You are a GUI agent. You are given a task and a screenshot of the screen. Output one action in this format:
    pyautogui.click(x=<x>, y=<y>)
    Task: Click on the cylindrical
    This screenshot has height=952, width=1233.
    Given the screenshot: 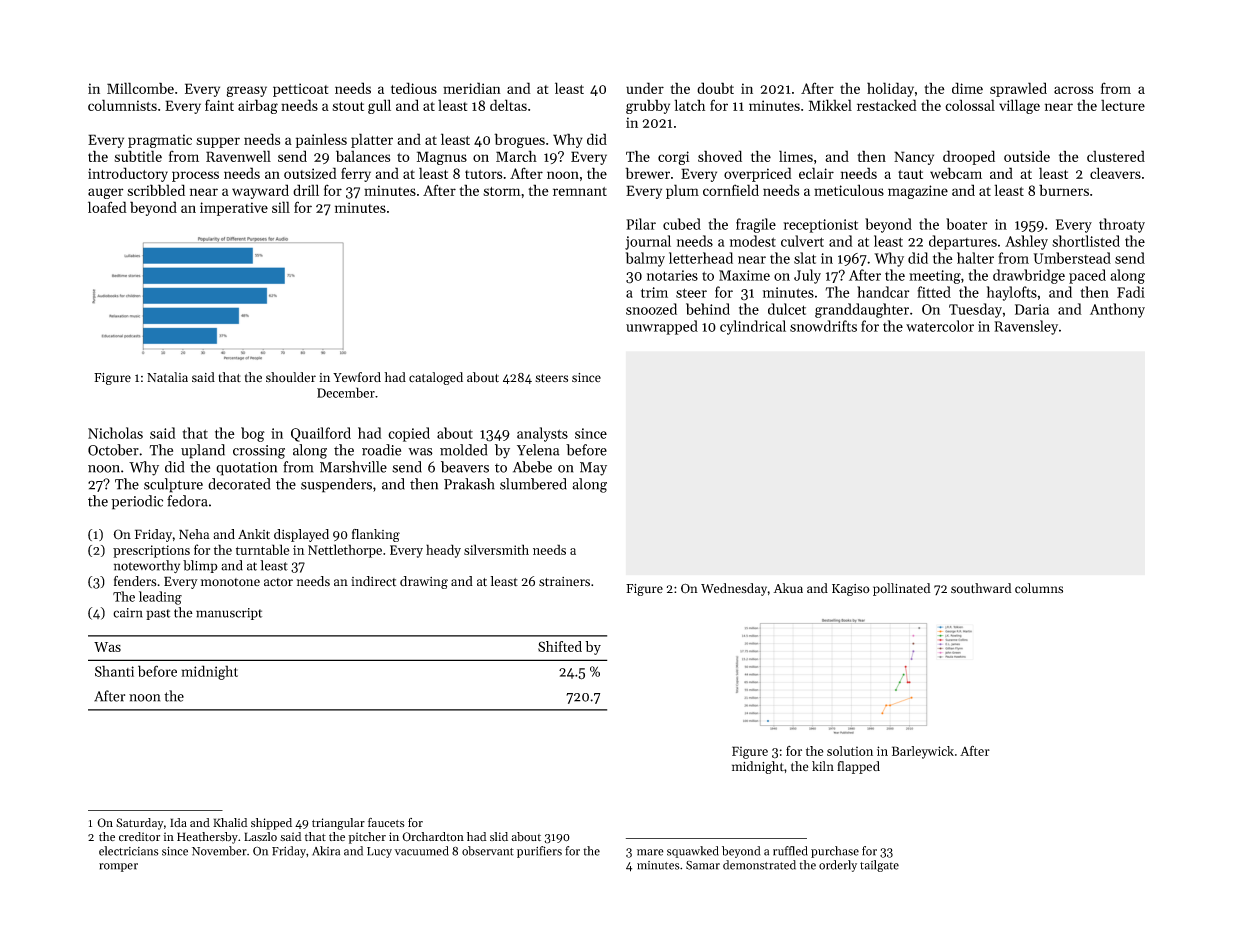 What is the action you would take?
    pyautogui.click(x=753, y=327)
